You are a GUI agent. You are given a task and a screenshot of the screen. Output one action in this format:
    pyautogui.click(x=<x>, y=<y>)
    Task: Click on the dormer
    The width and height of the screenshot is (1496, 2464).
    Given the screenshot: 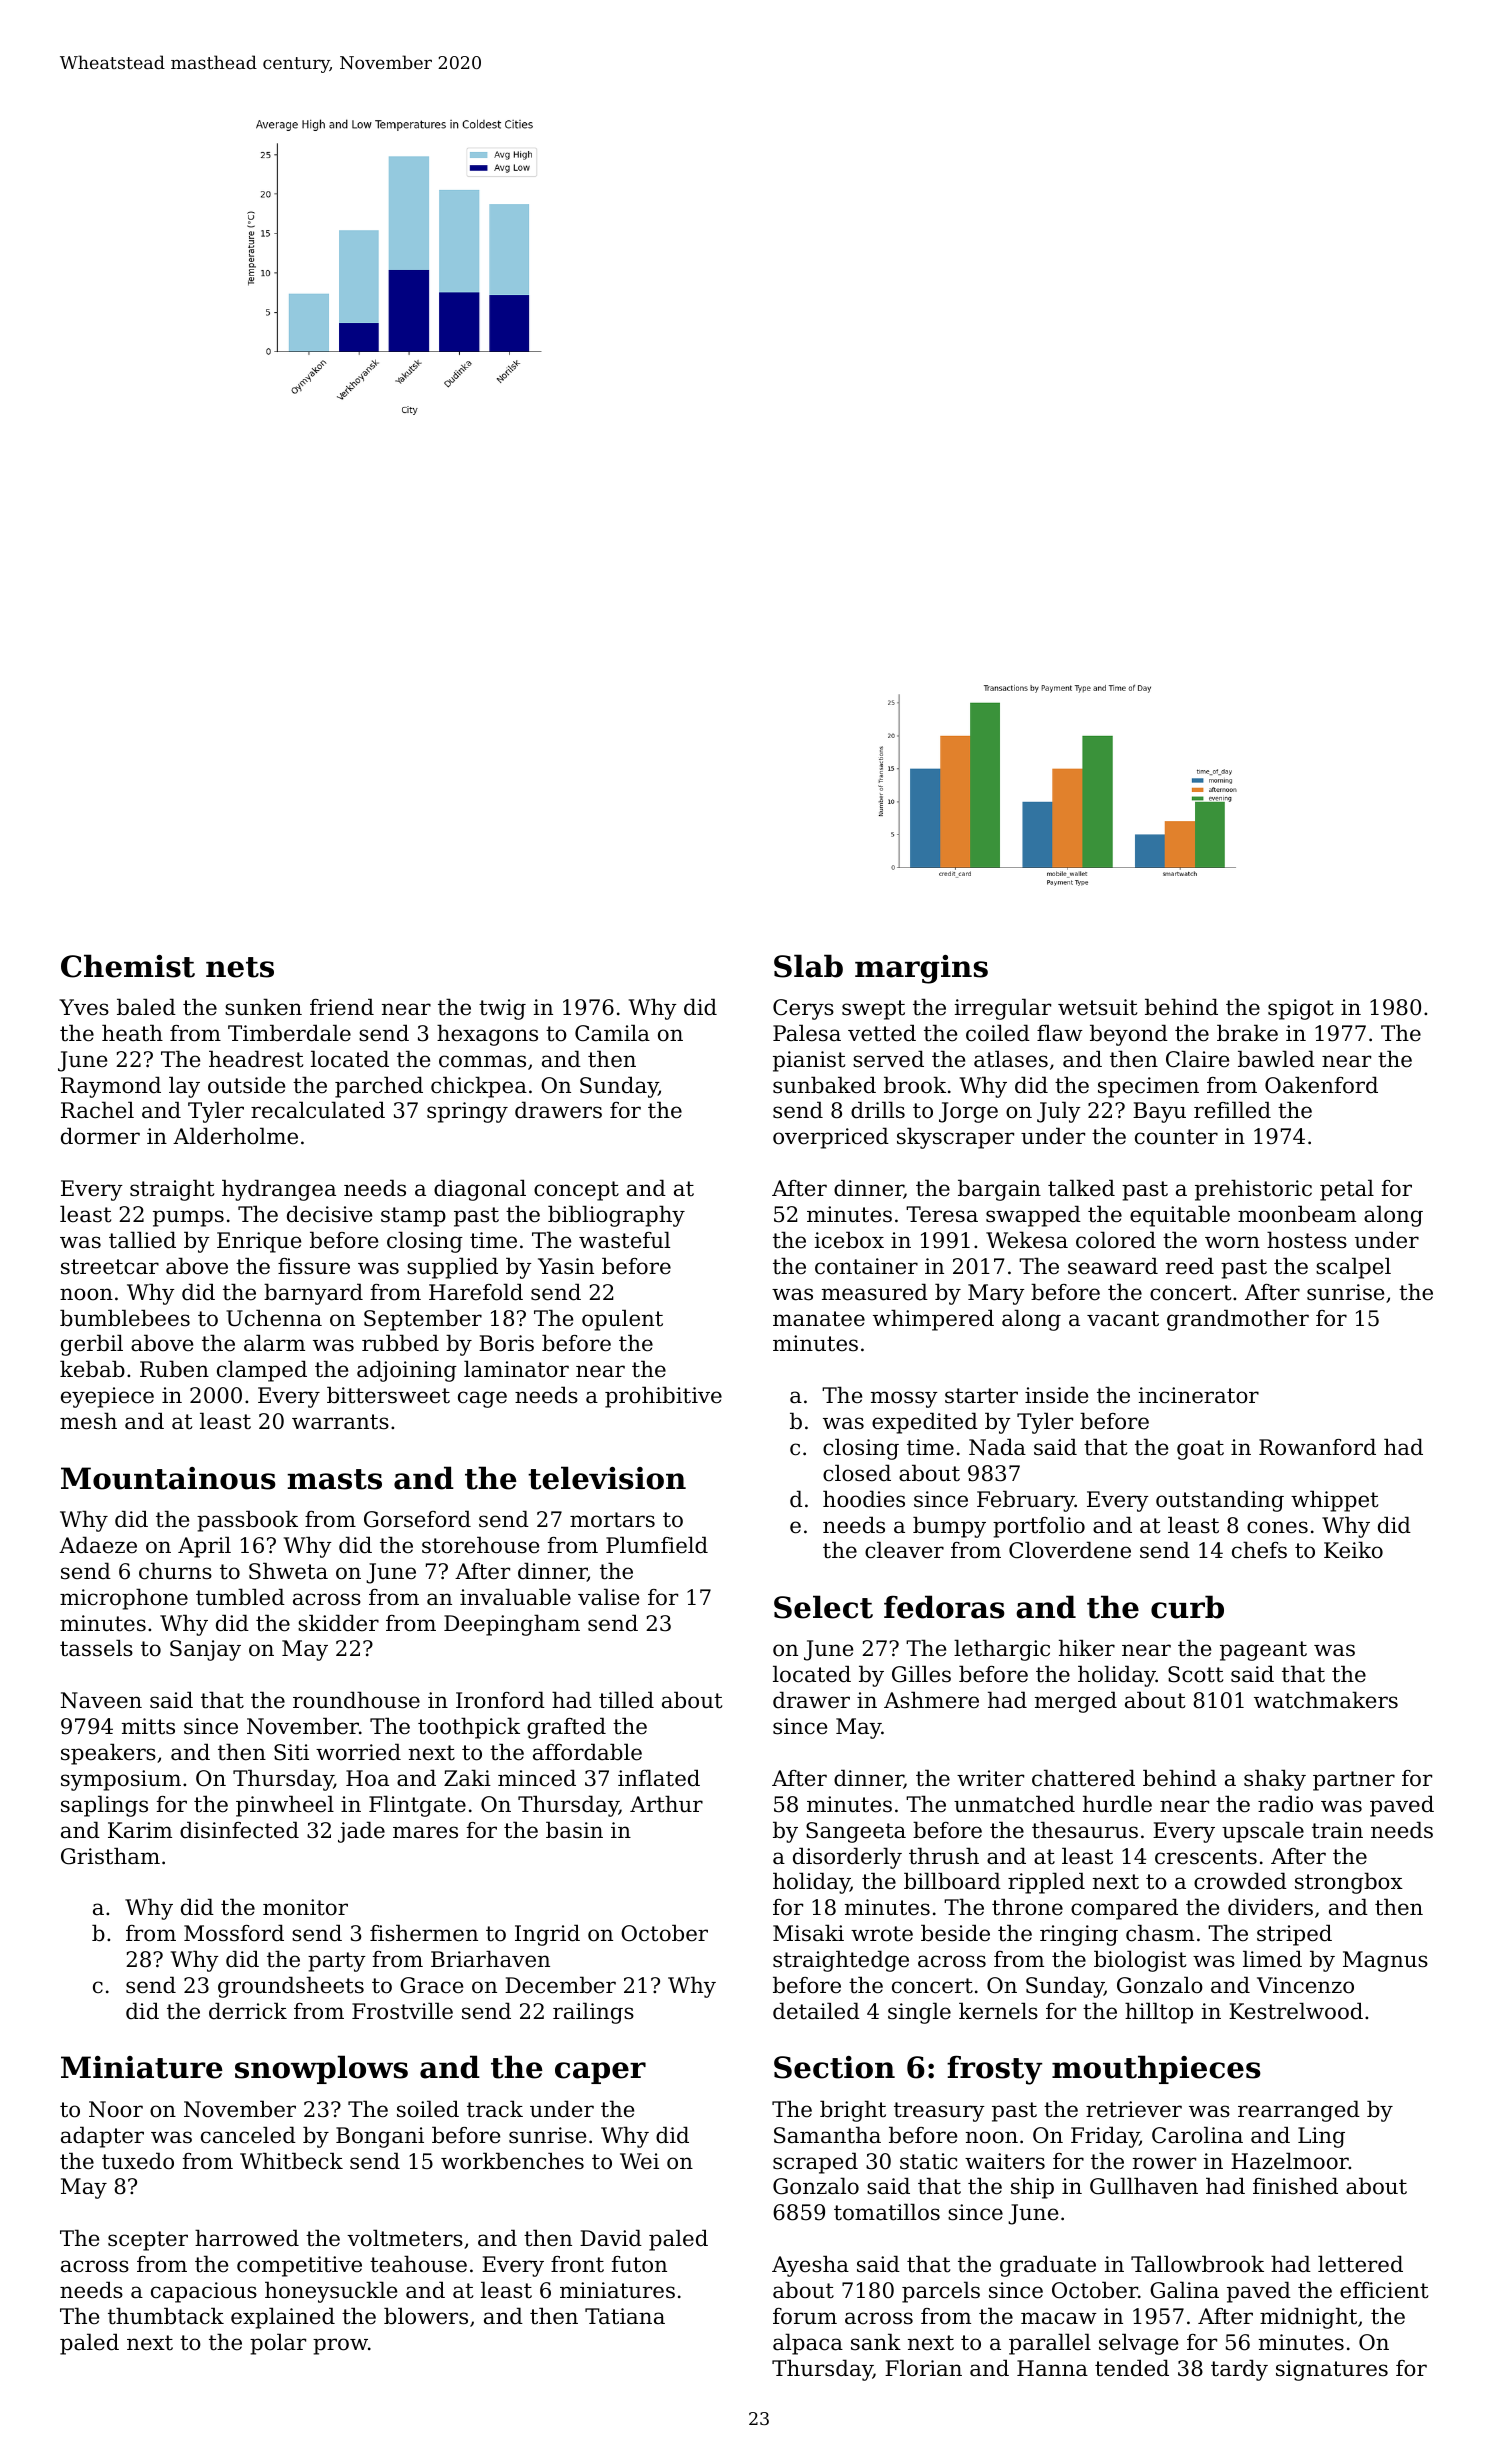 What is the action you would take?
    pyautogui.click(x=100, y=1136)
